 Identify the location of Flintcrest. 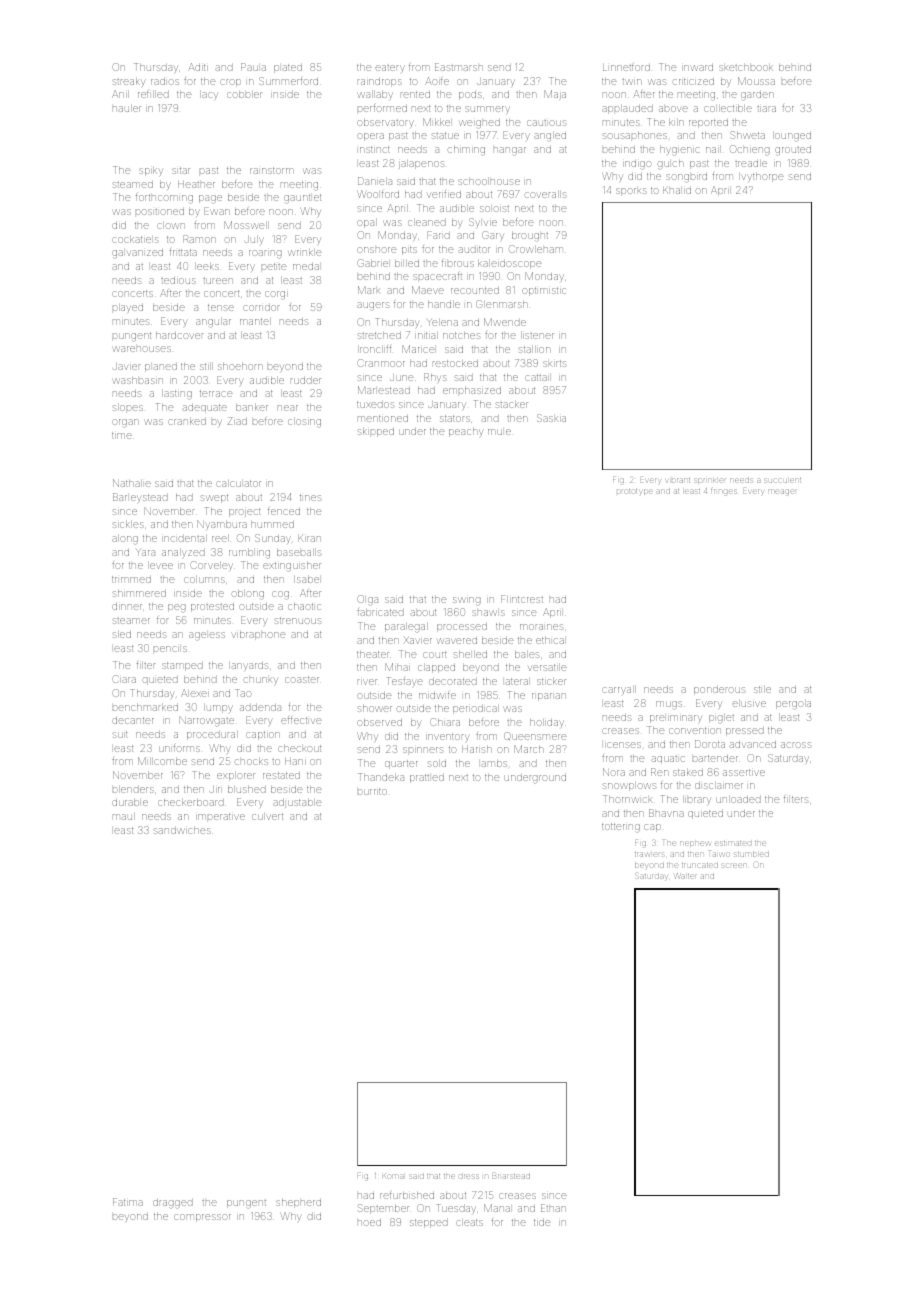
(522, 599).
